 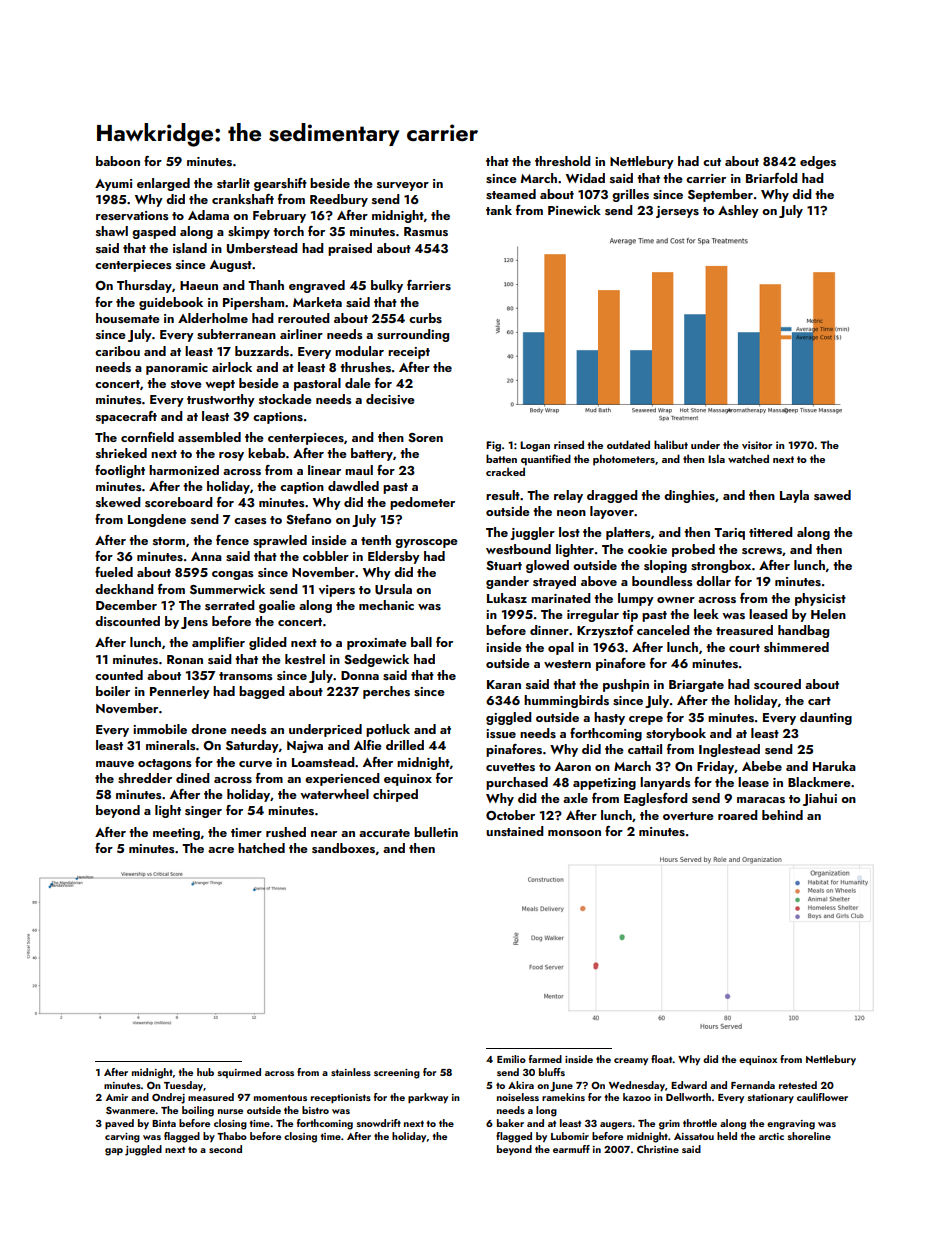 I want to click on retested, so click(x=798, y=1085).
